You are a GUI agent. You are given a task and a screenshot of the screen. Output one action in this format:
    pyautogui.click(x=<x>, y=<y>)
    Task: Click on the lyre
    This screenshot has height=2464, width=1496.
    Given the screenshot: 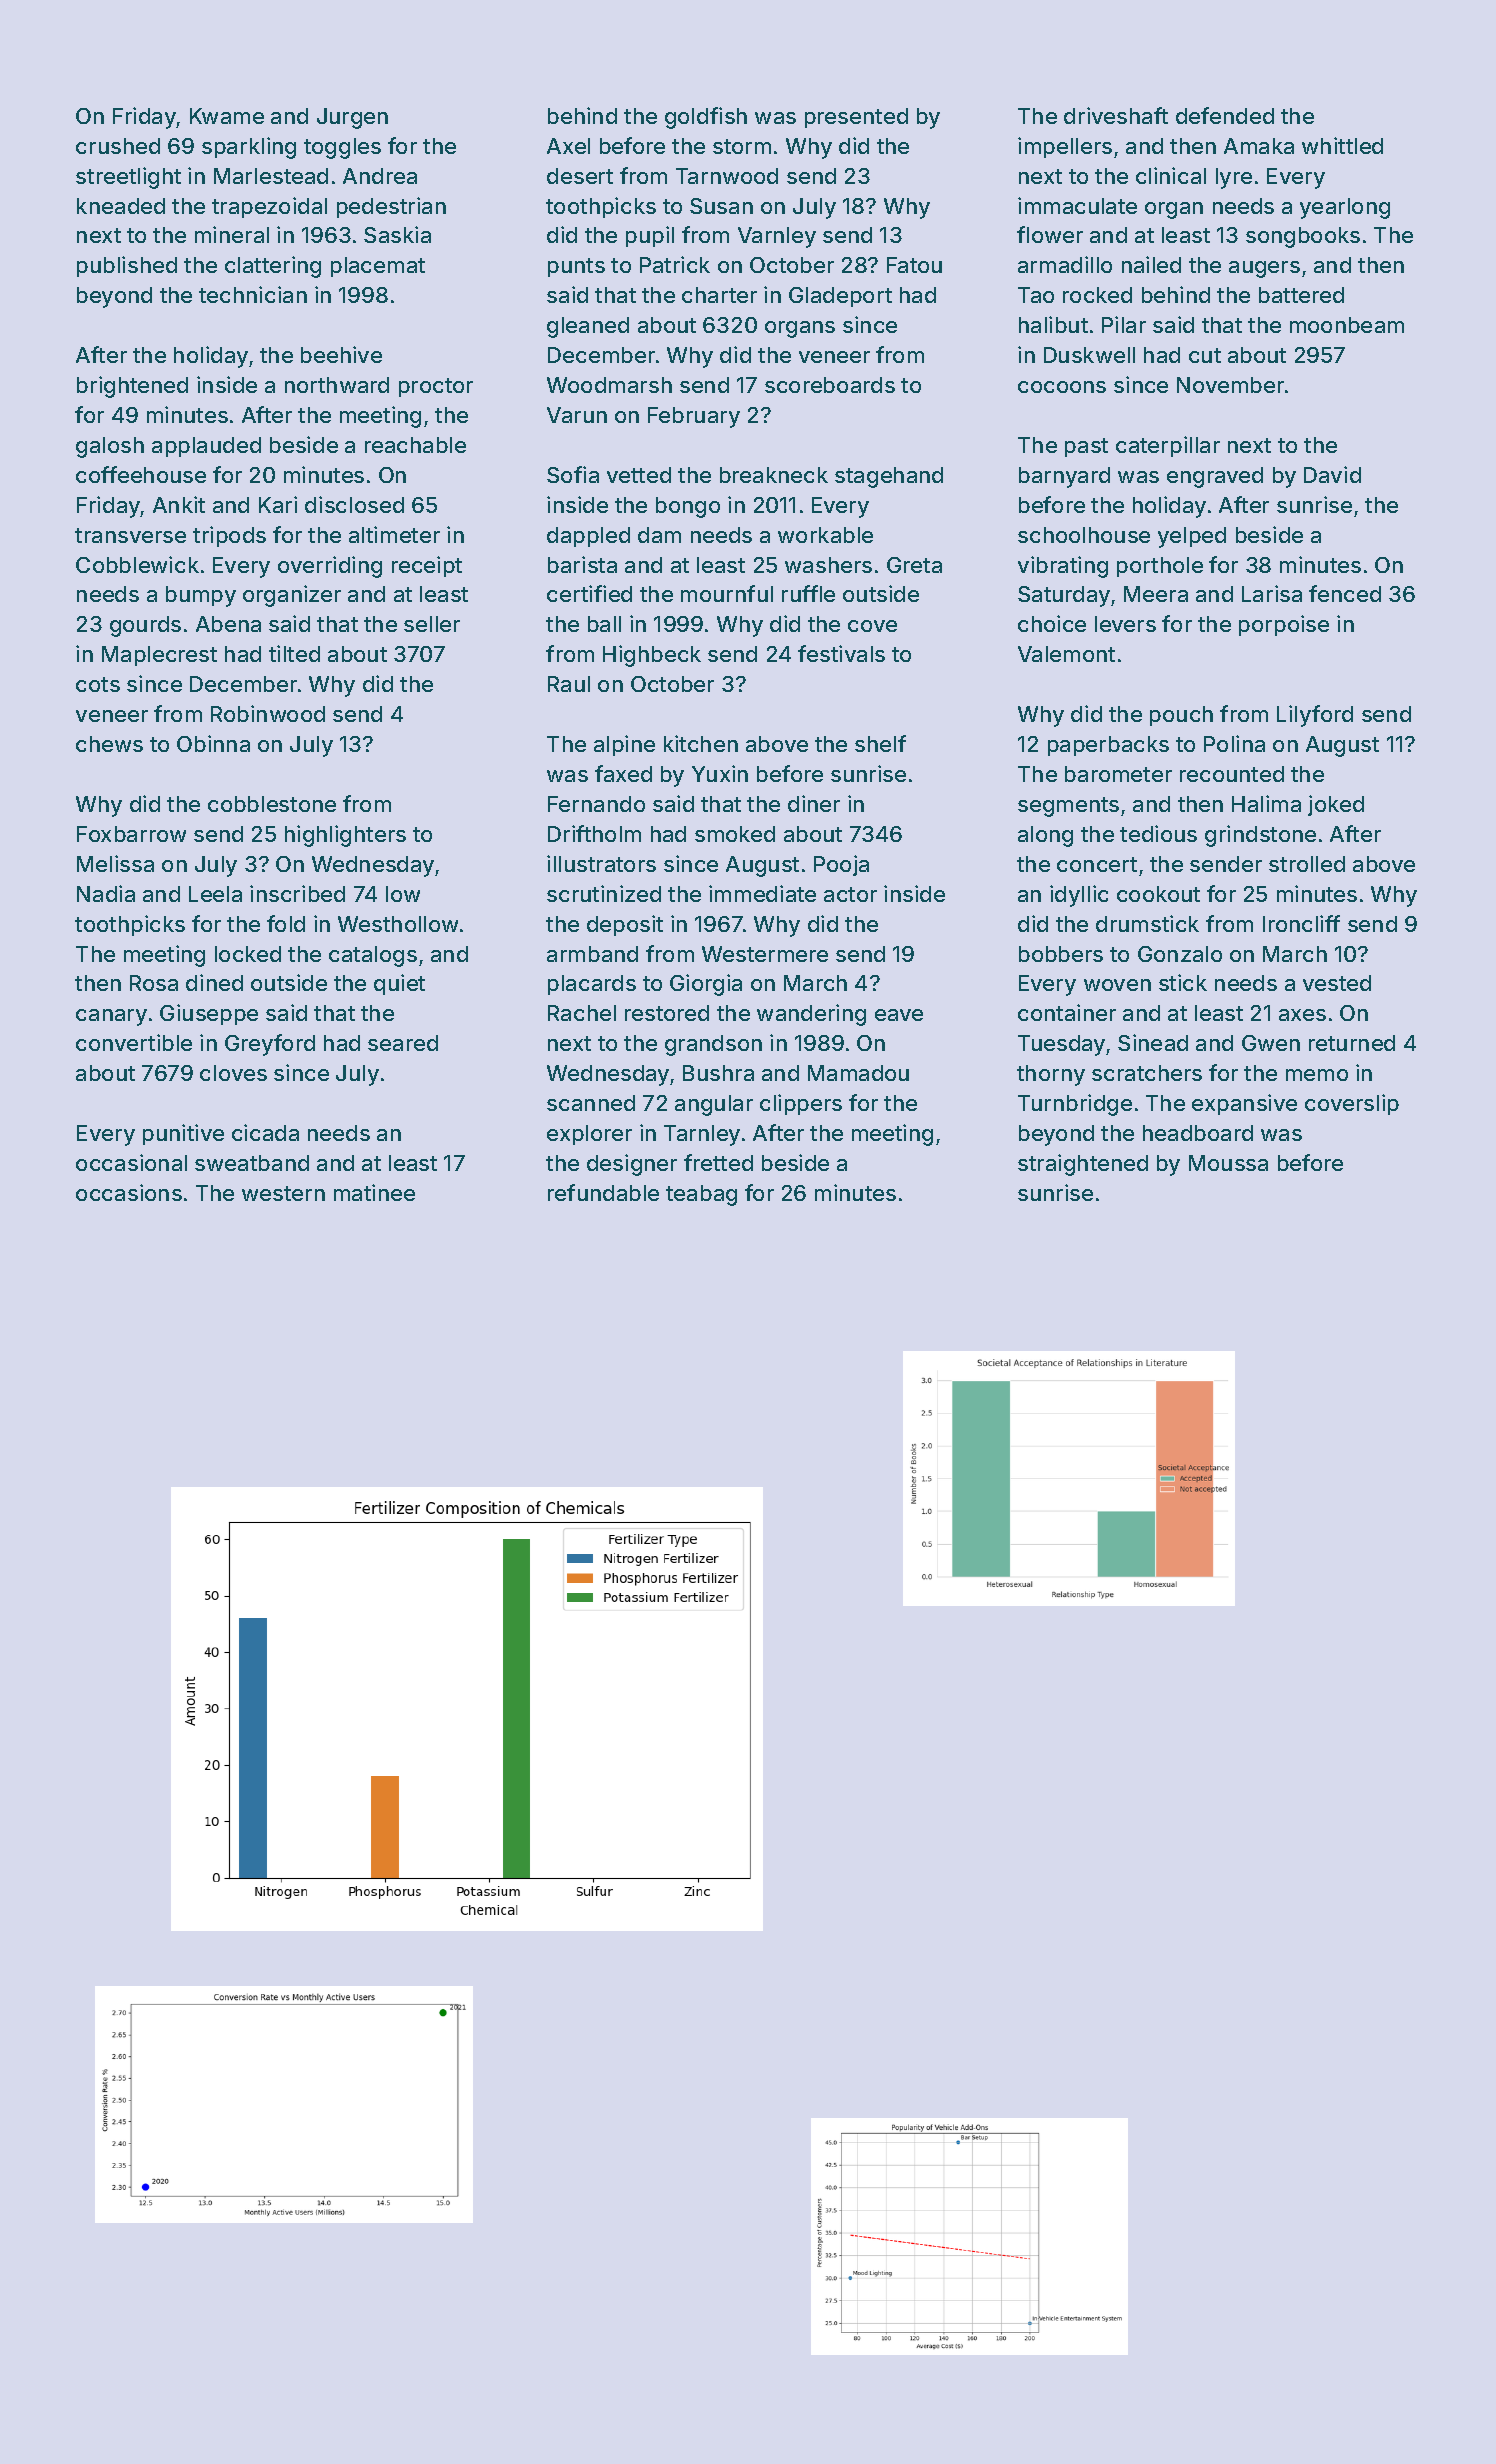 What is the action you would take?
    pyautogui.click(x=1234, y=178)
